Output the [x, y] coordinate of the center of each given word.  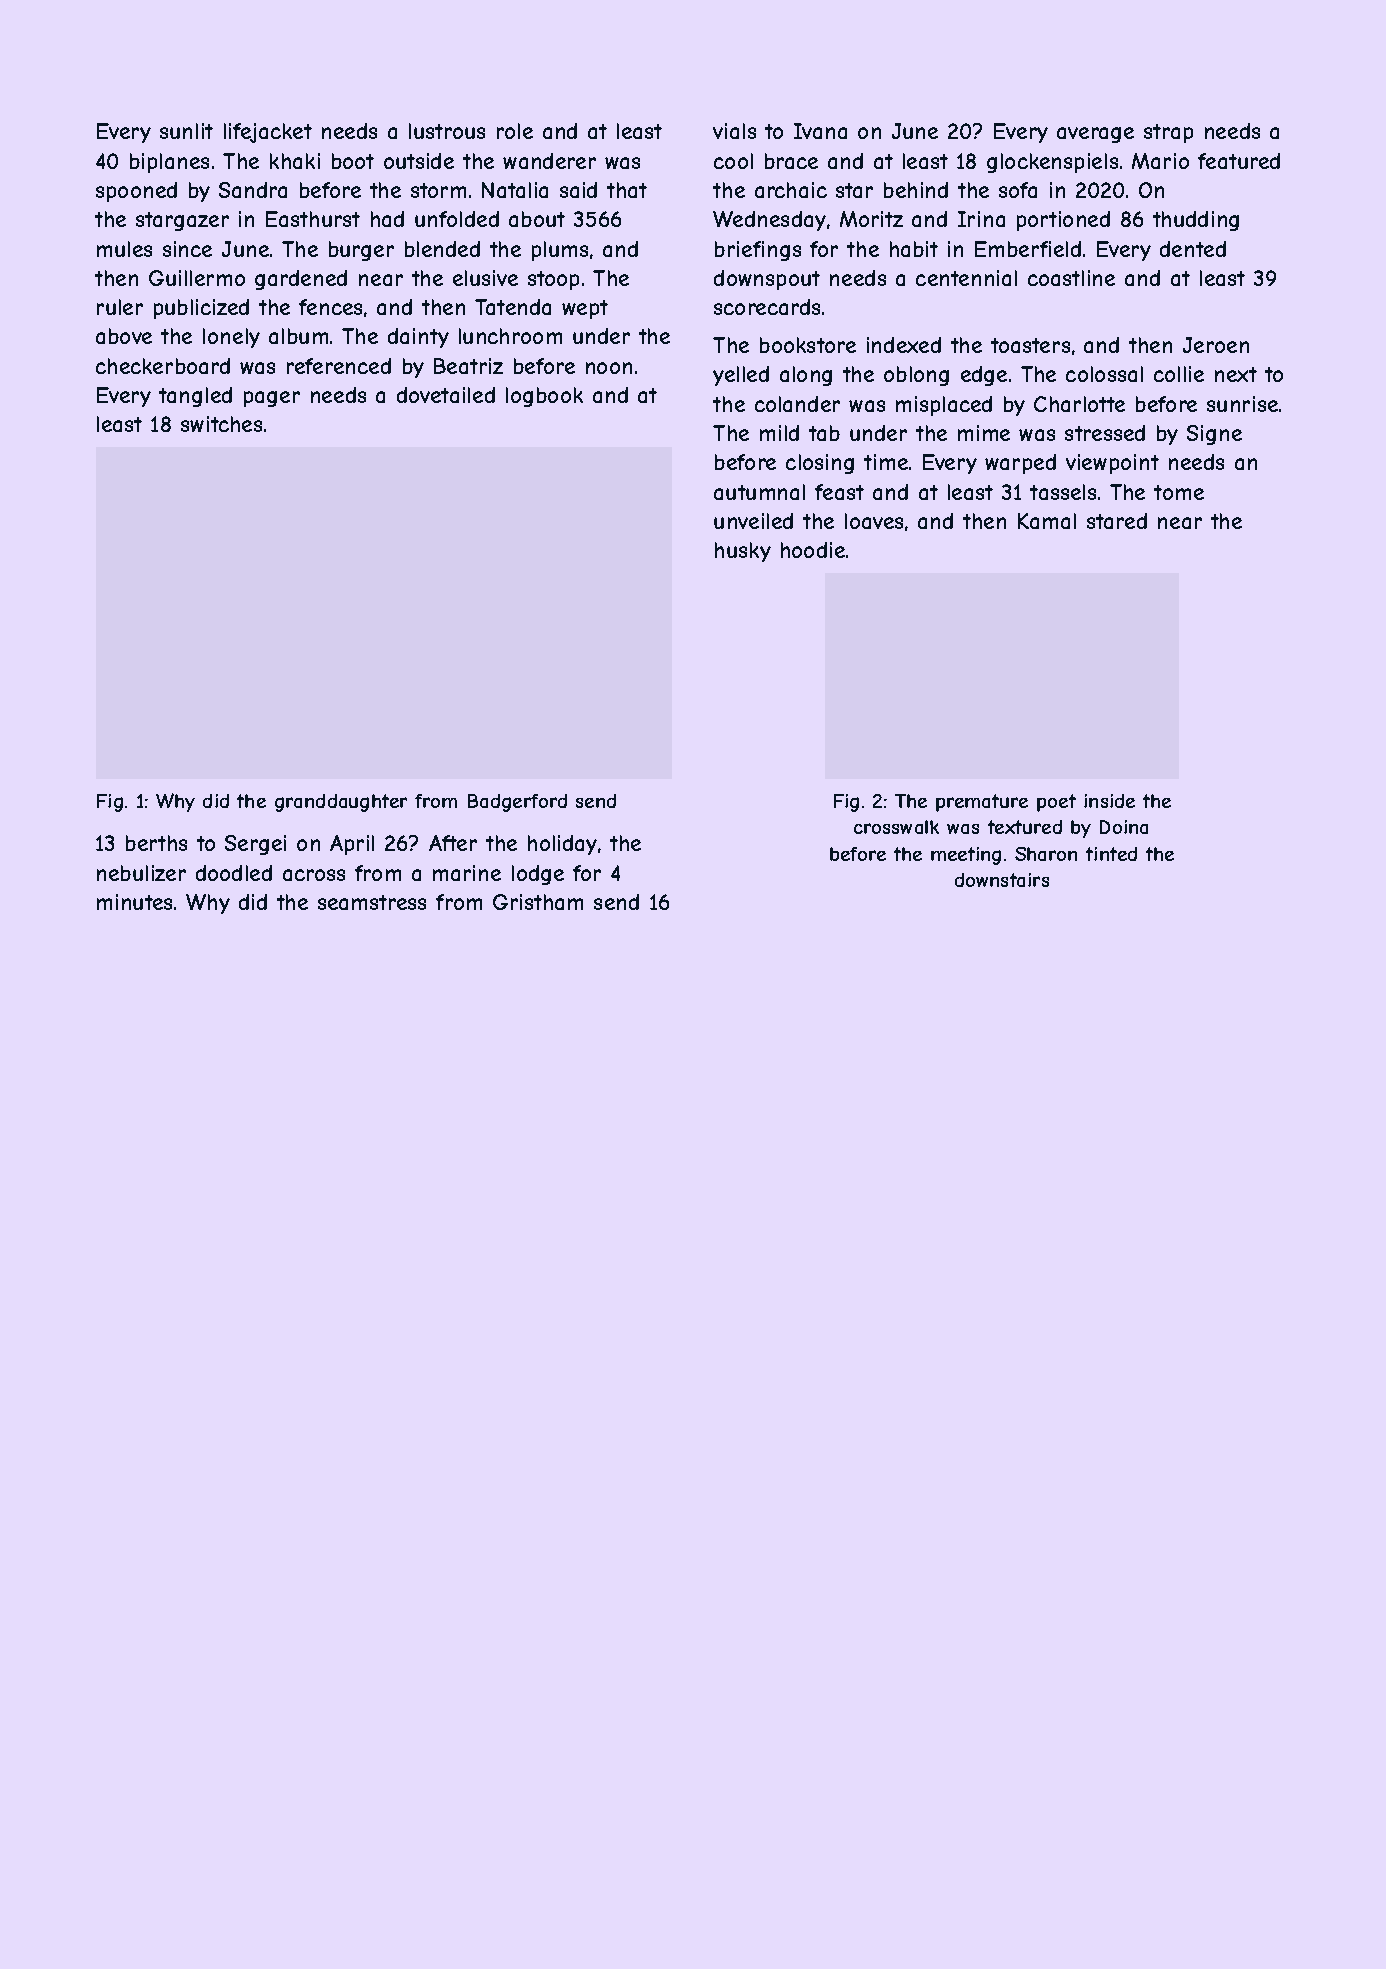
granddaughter [341, 803]
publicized [201, 309]
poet [1056, 803]
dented [1193, 249]
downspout [767, 280]
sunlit [186, 131]
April [352, 845]
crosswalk [896, 827]
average [1095, 135]
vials [734, 131]
